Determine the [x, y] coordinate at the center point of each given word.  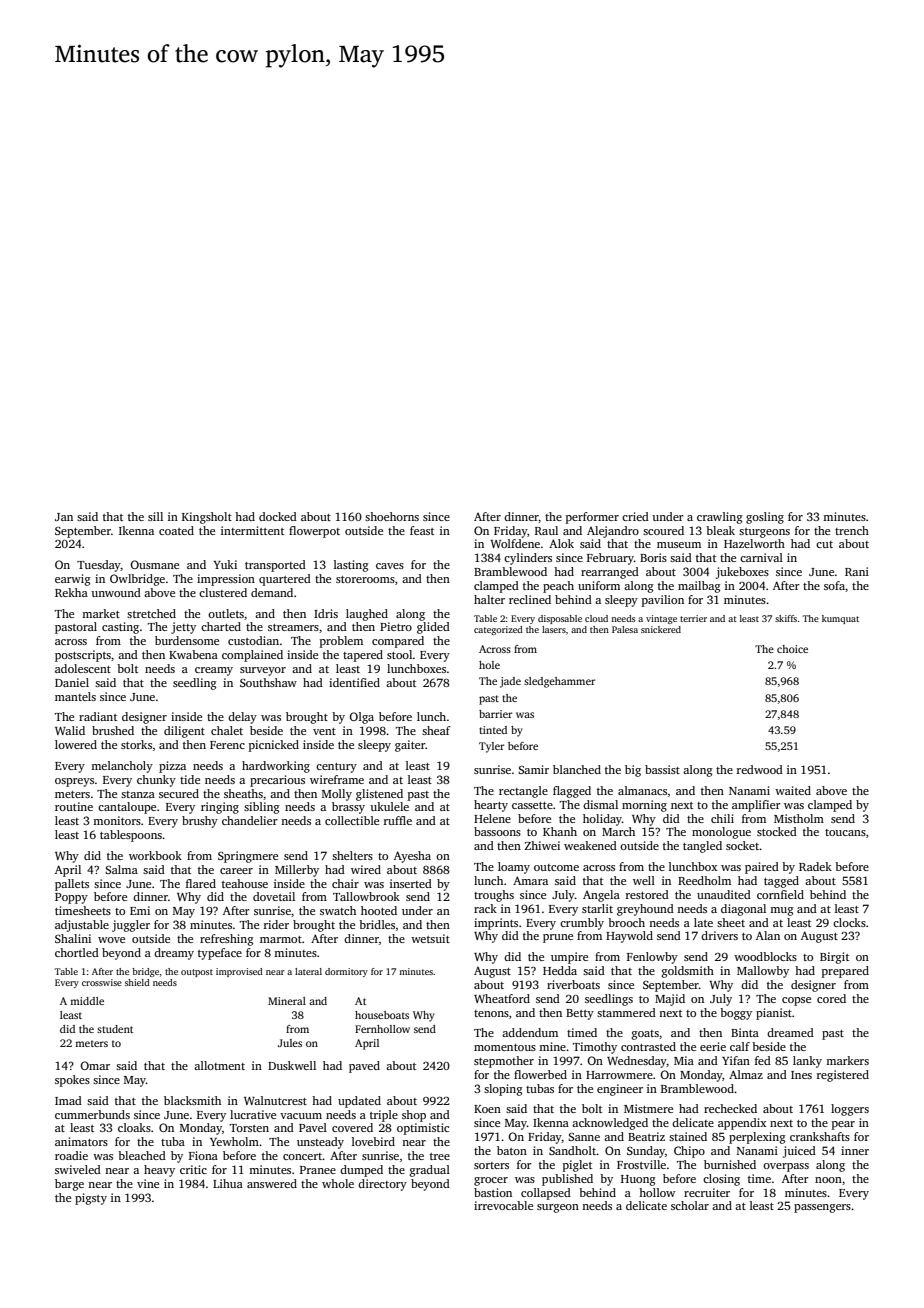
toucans [845, 832]
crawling [720, 518]
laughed [367, 615]
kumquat [840, 619]
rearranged [610, 573]
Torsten [249, 1128]
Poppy [71, 898]
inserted [411, 883]
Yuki [225, 564]
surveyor [263, 671]
